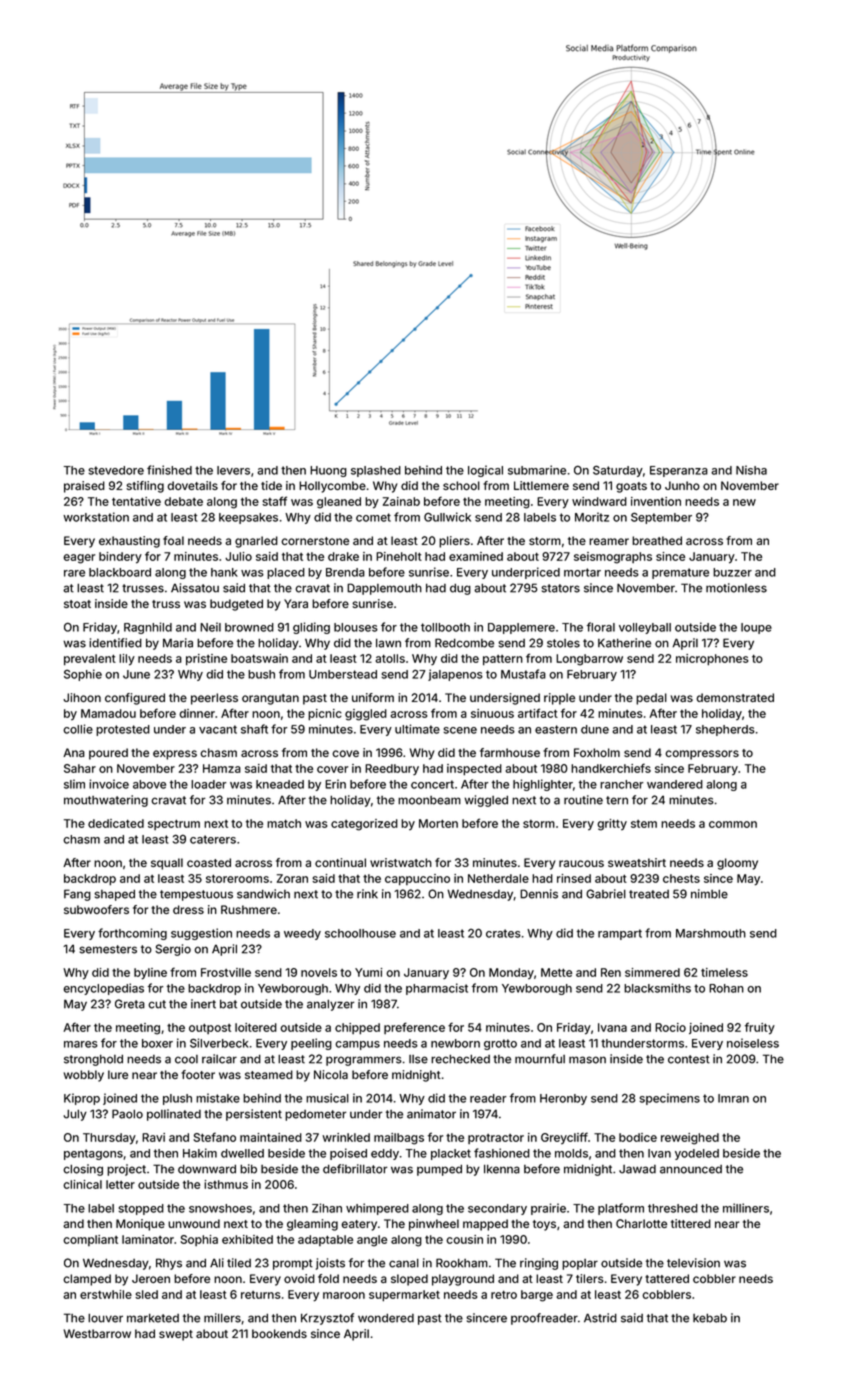  Describe the element at coordinates (733, 824) in the image. I see `common` at that location.
